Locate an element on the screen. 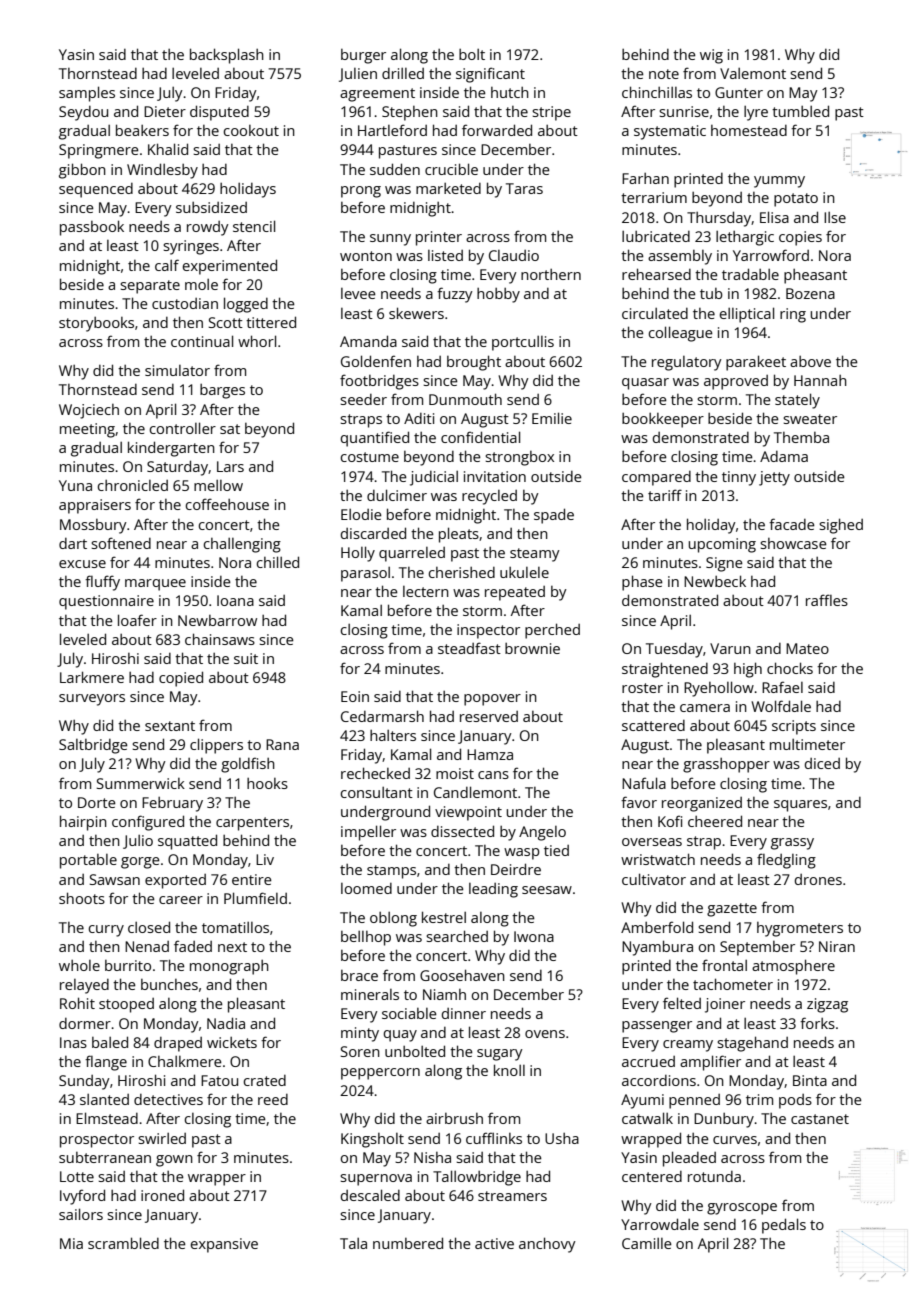  subsidized is located at coordinates (211, 207).
